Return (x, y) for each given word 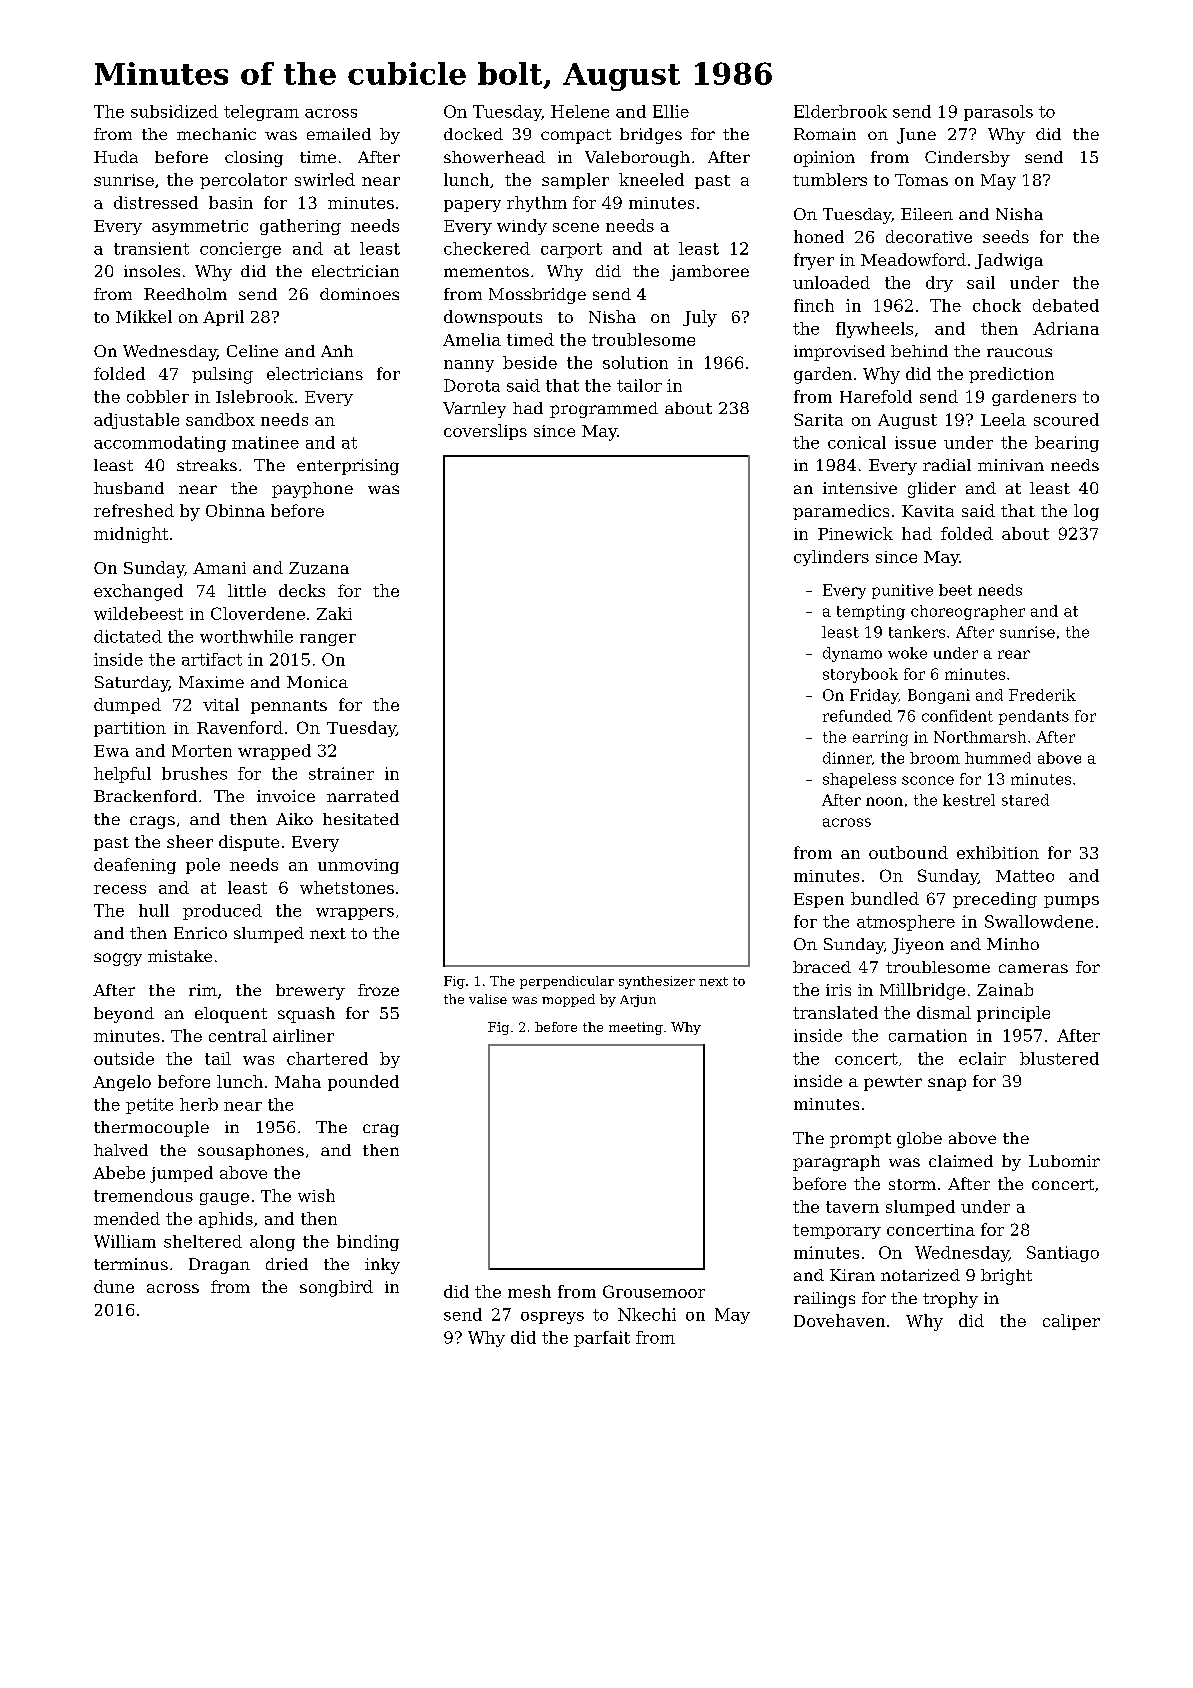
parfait (602, 1339)
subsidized (174, 111)
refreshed (134, 510)
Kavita (928, 511)
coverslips (485, 432)
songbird (336, 1288)
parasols (998, 113)
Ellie (671, 111)
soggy (118, 959)
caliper (1071, 1322)
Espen (819, 900)
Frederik (1042, 695)
